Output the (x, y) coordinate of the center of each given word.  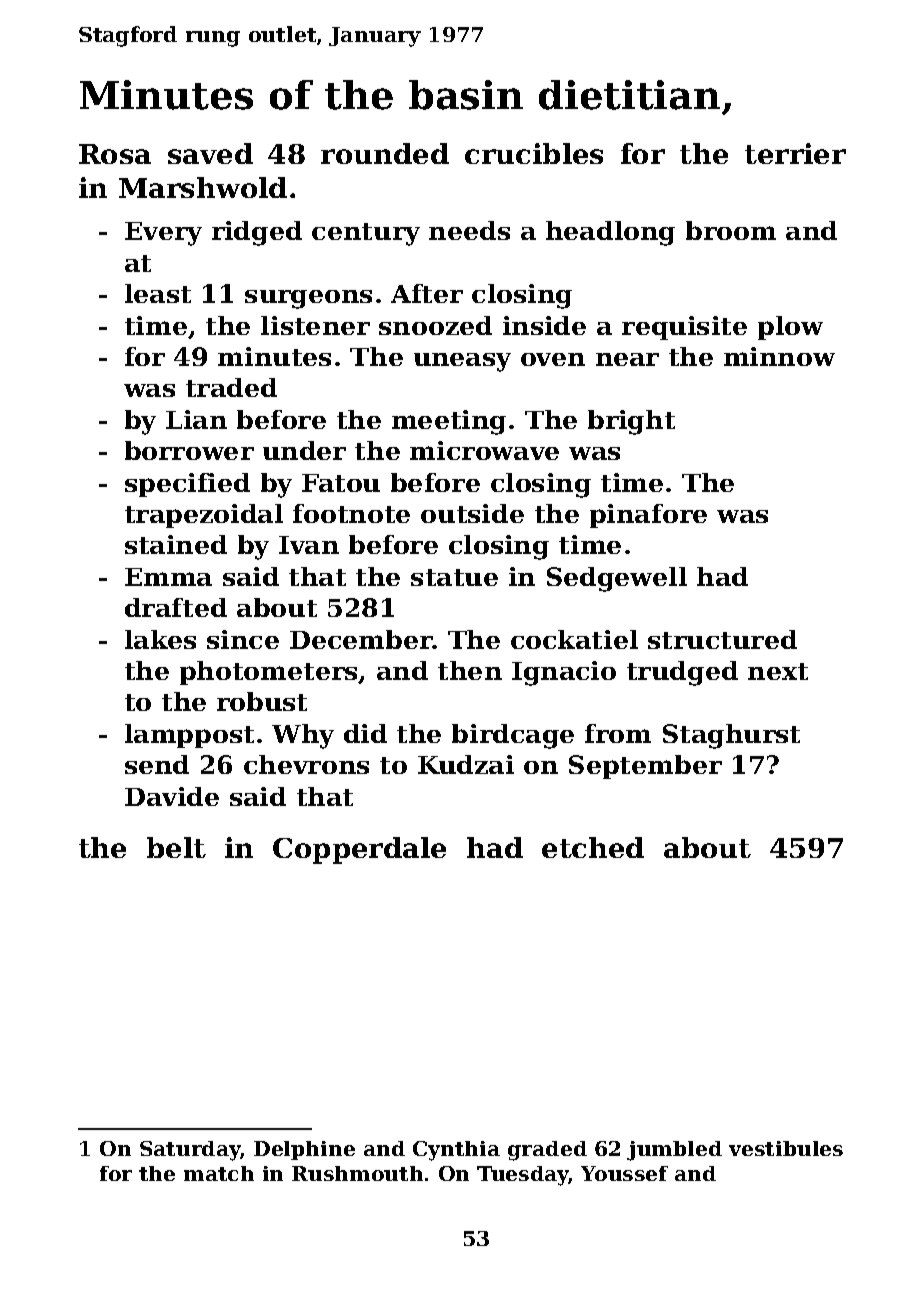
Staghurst (731, 736)
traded (231, 387)
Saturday (190, 1151)
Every (163, 234)
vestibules (786, 1148)
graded (547, 1151)
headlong (610, 233)
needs (469, 230)
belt (176, 847)
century (366, 234)
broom (731, 230)
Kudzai (466, 764)
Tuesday (523, 1176)
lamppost (189, 736)
